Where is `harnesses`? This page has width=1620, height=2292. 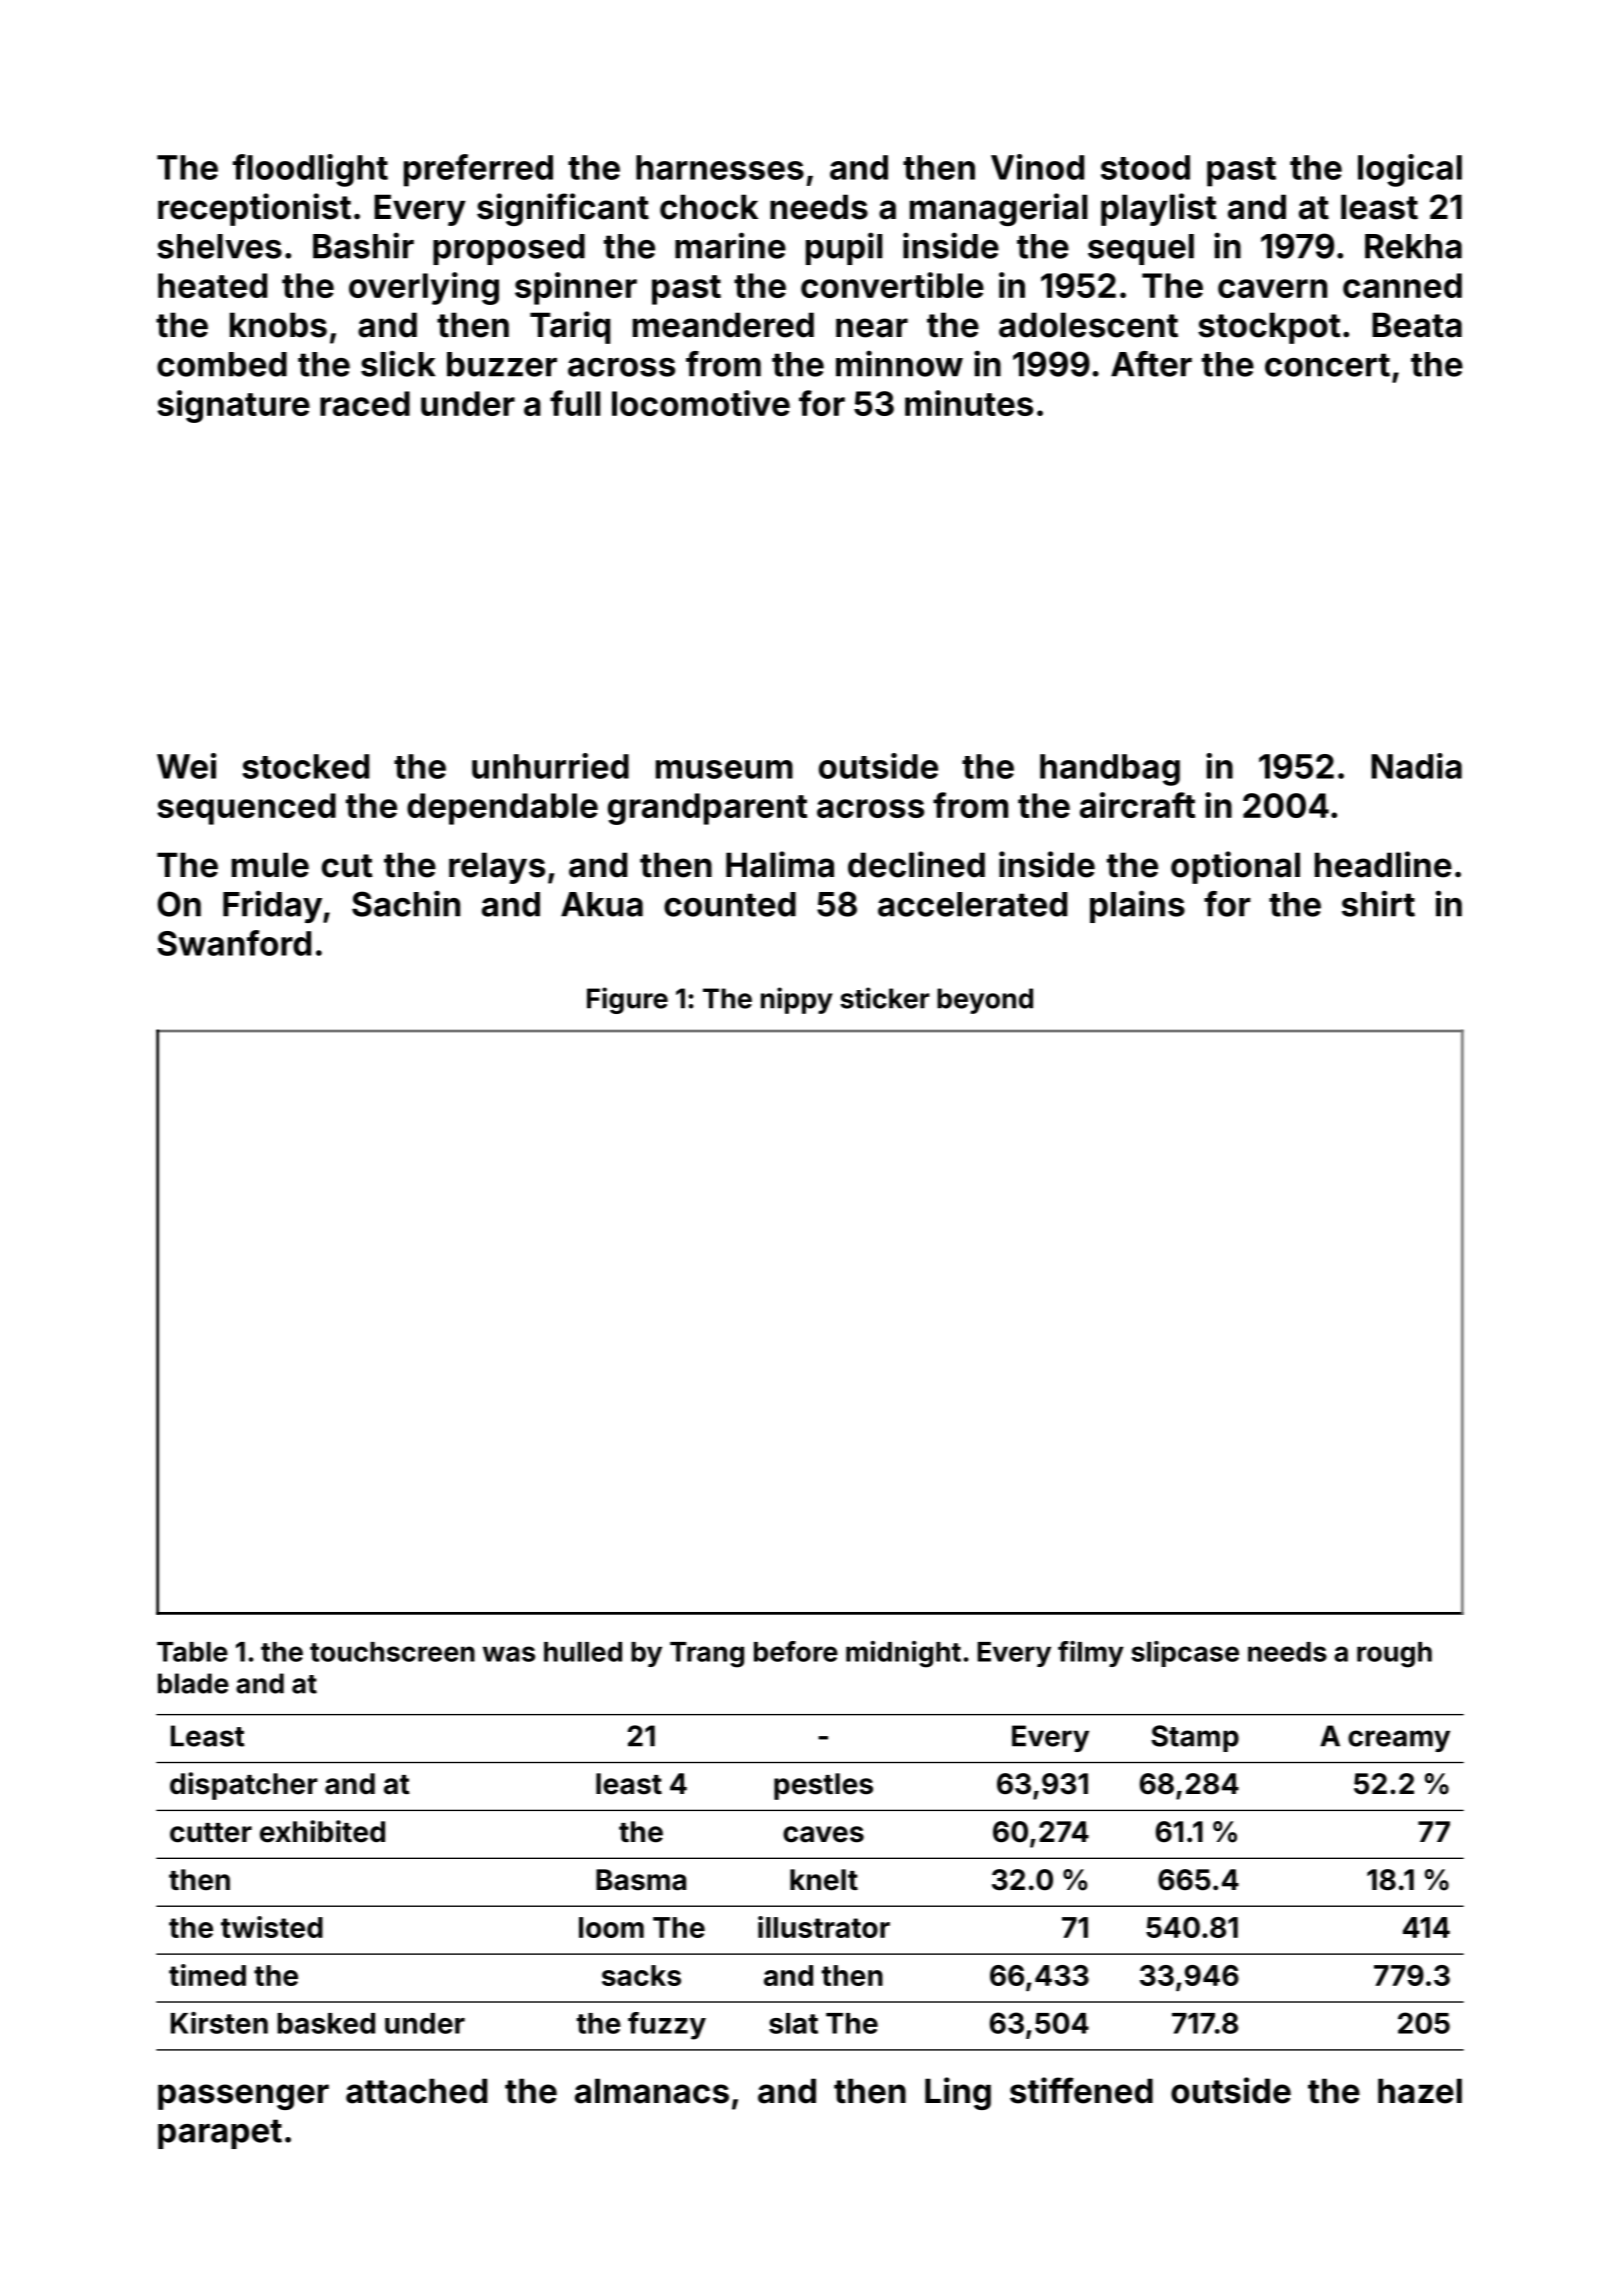
harnesses is located at coordinates (720, 167).
